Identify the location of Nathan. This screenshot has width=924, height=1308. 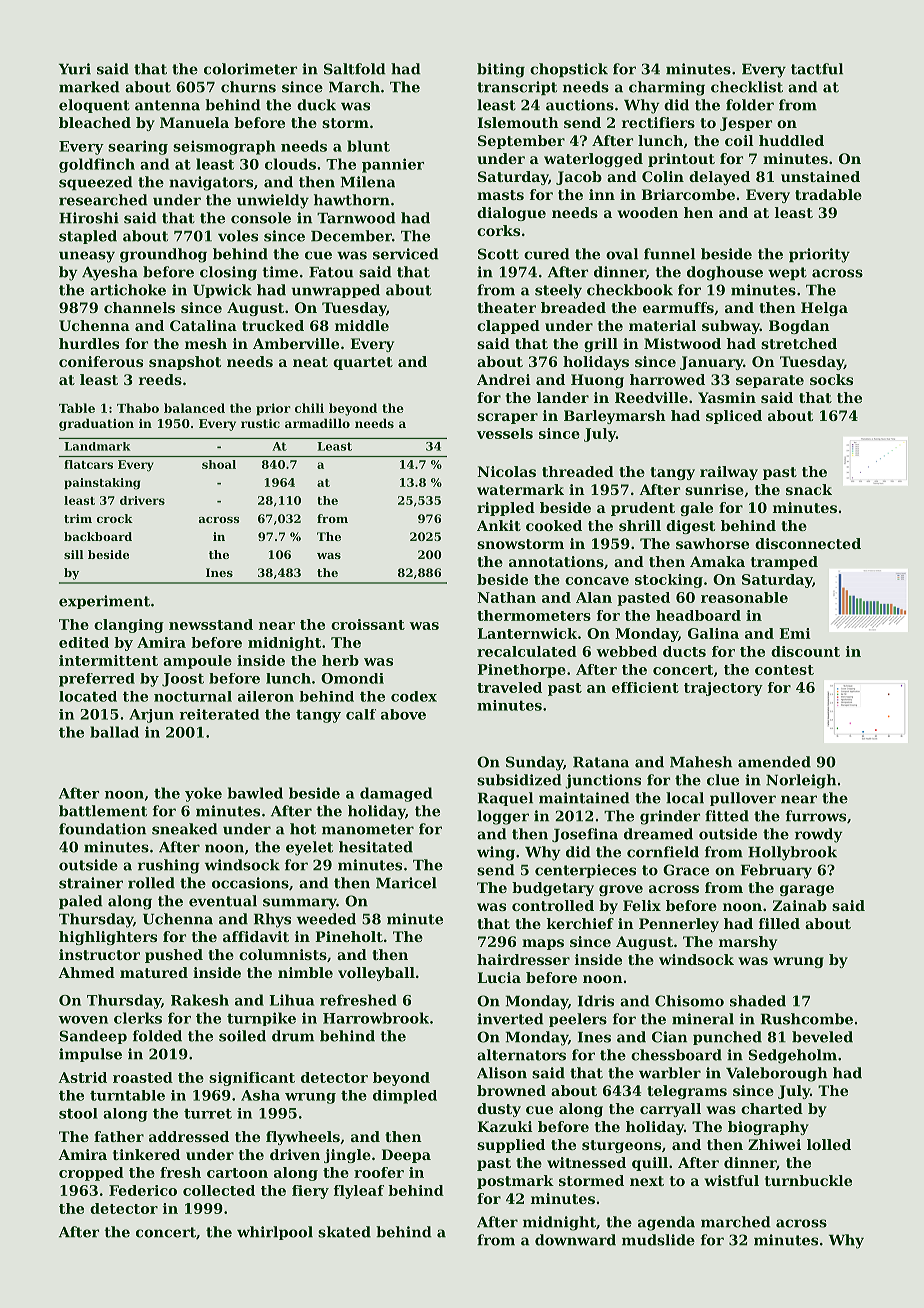
(506, 597).
